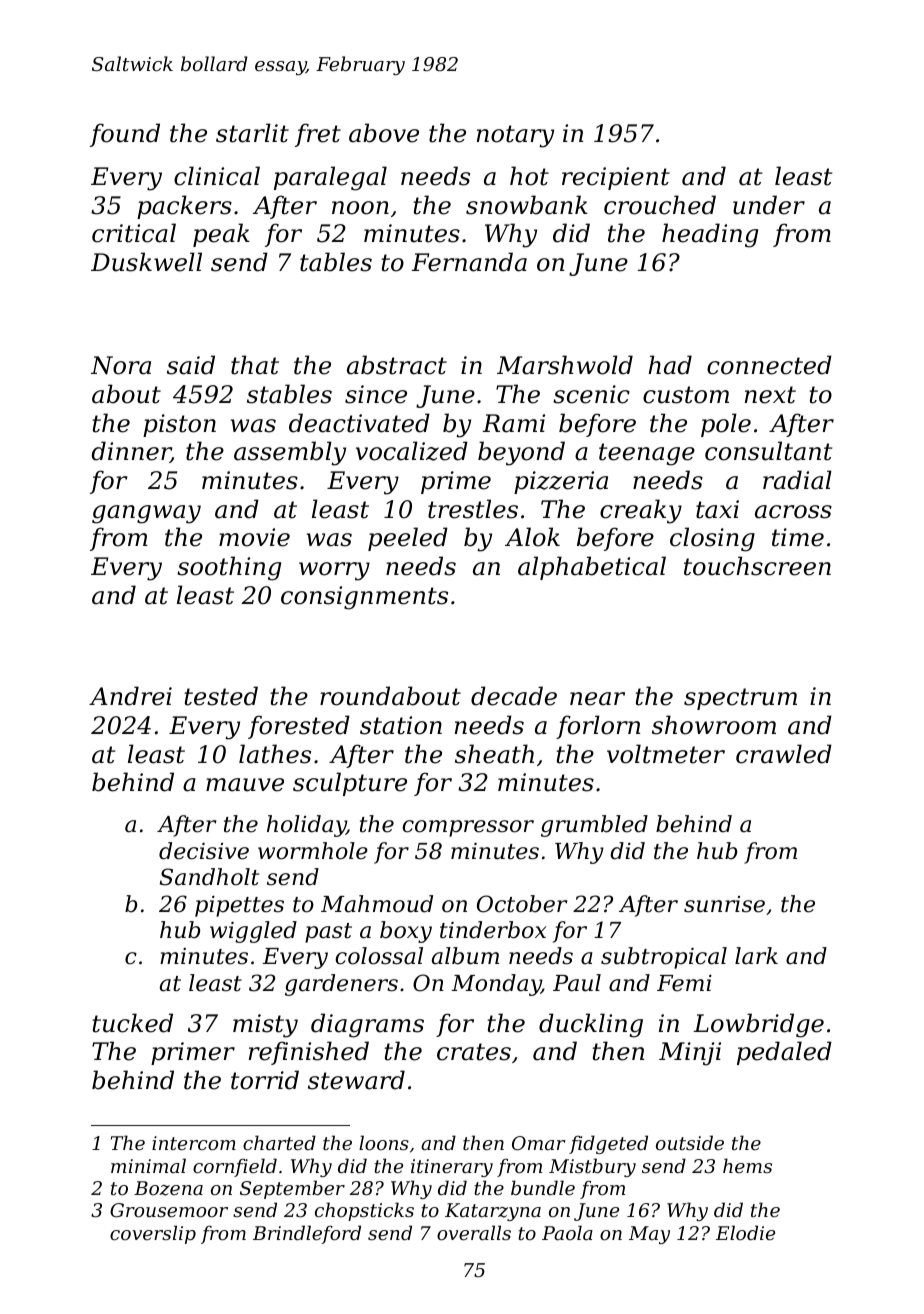 Image resolution: width=924 pixels, height=1314 pixels. I want to click on duckling, so click(591, 1025).
